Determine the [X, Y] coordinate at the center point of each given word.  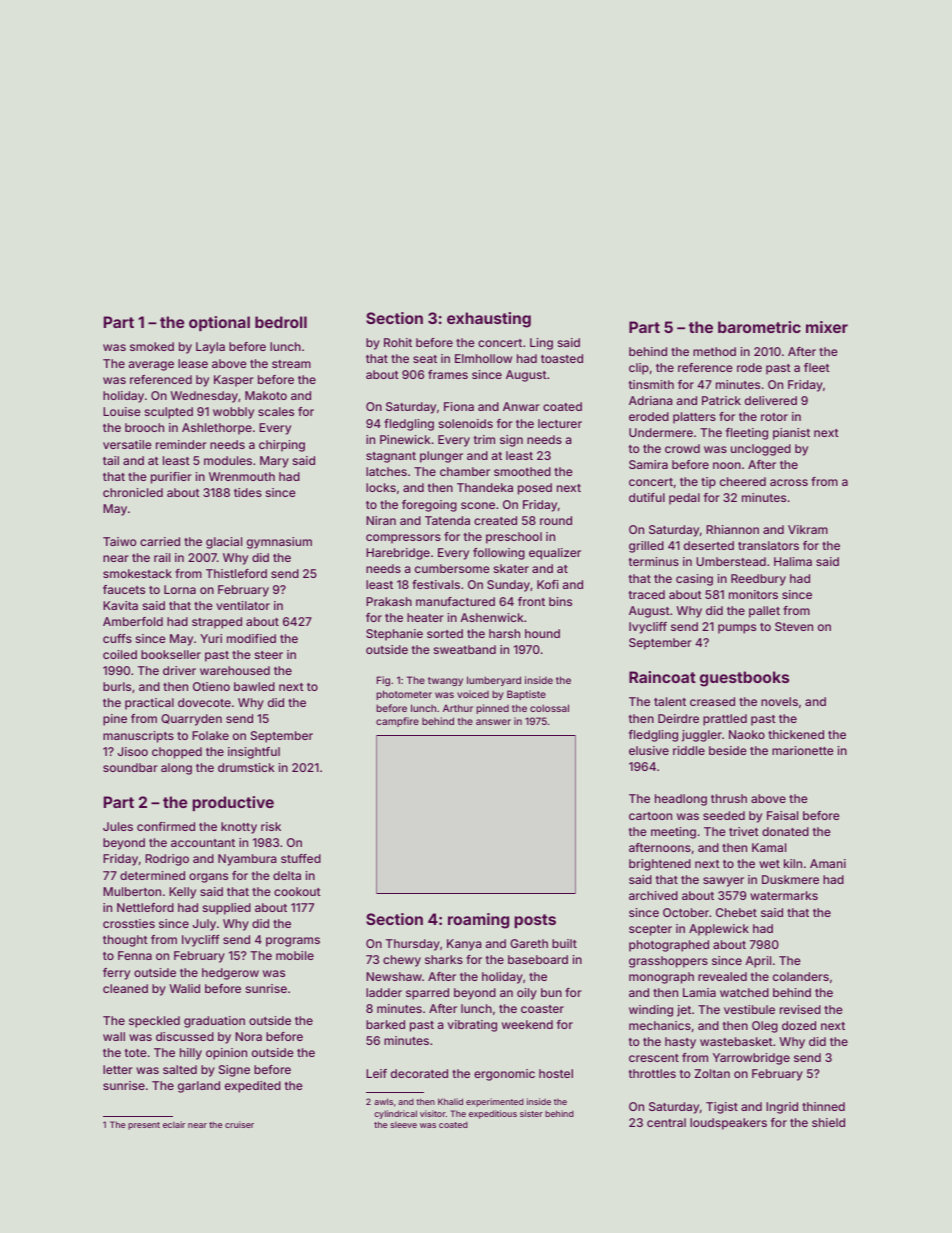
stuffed [301, 858]
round [556, 520]
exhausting [489, 320]
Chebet [736, 912]
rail [162, 557]
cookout [297, 891]
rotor [774, 417]
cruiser [239, 1124]
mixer [827, 327]
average [151, 366]
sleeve [403, 1124]
